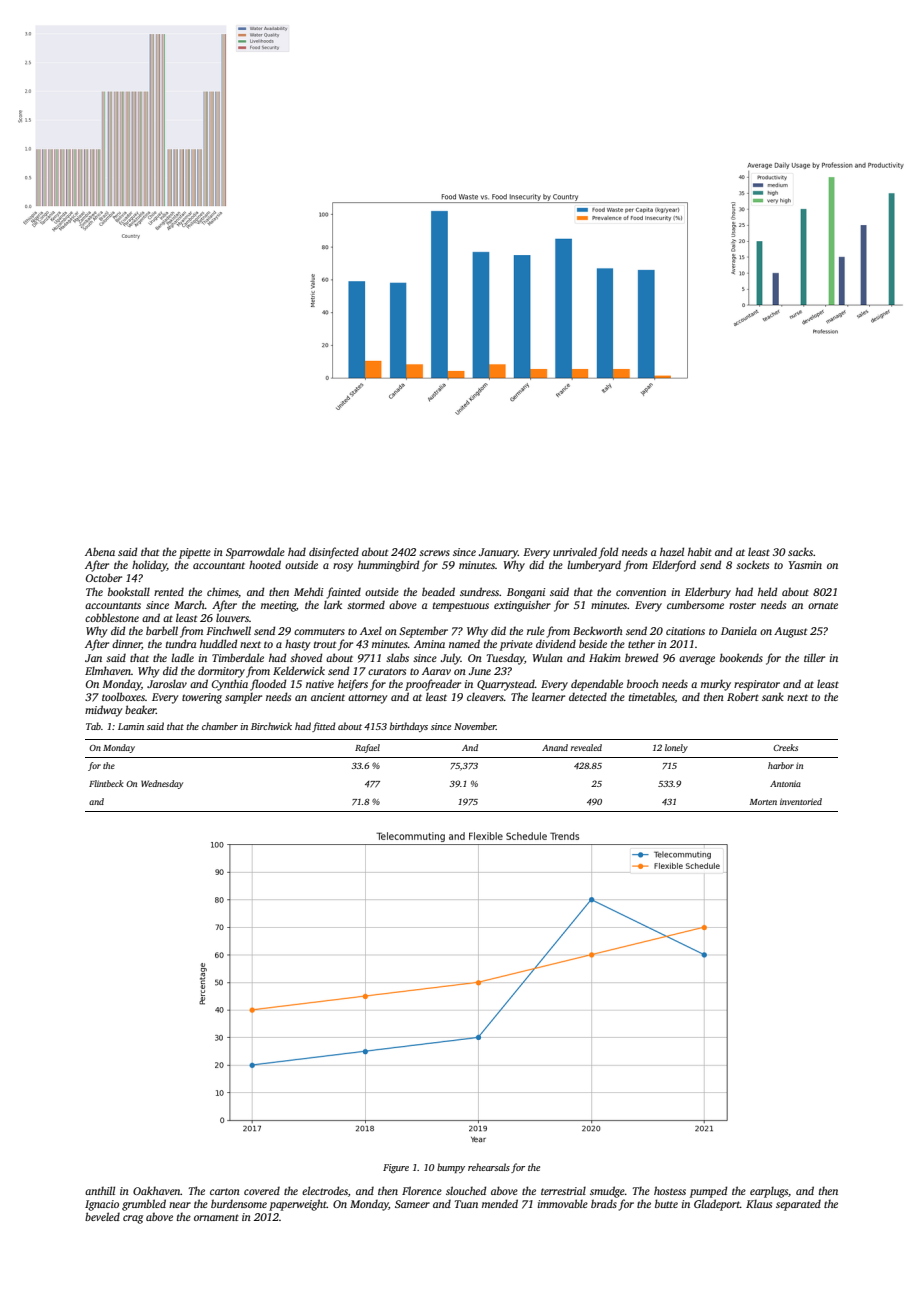  What do you see at coordinates (100, 551) in the image?
I see `Abena` at bounding box center [100, 551].
